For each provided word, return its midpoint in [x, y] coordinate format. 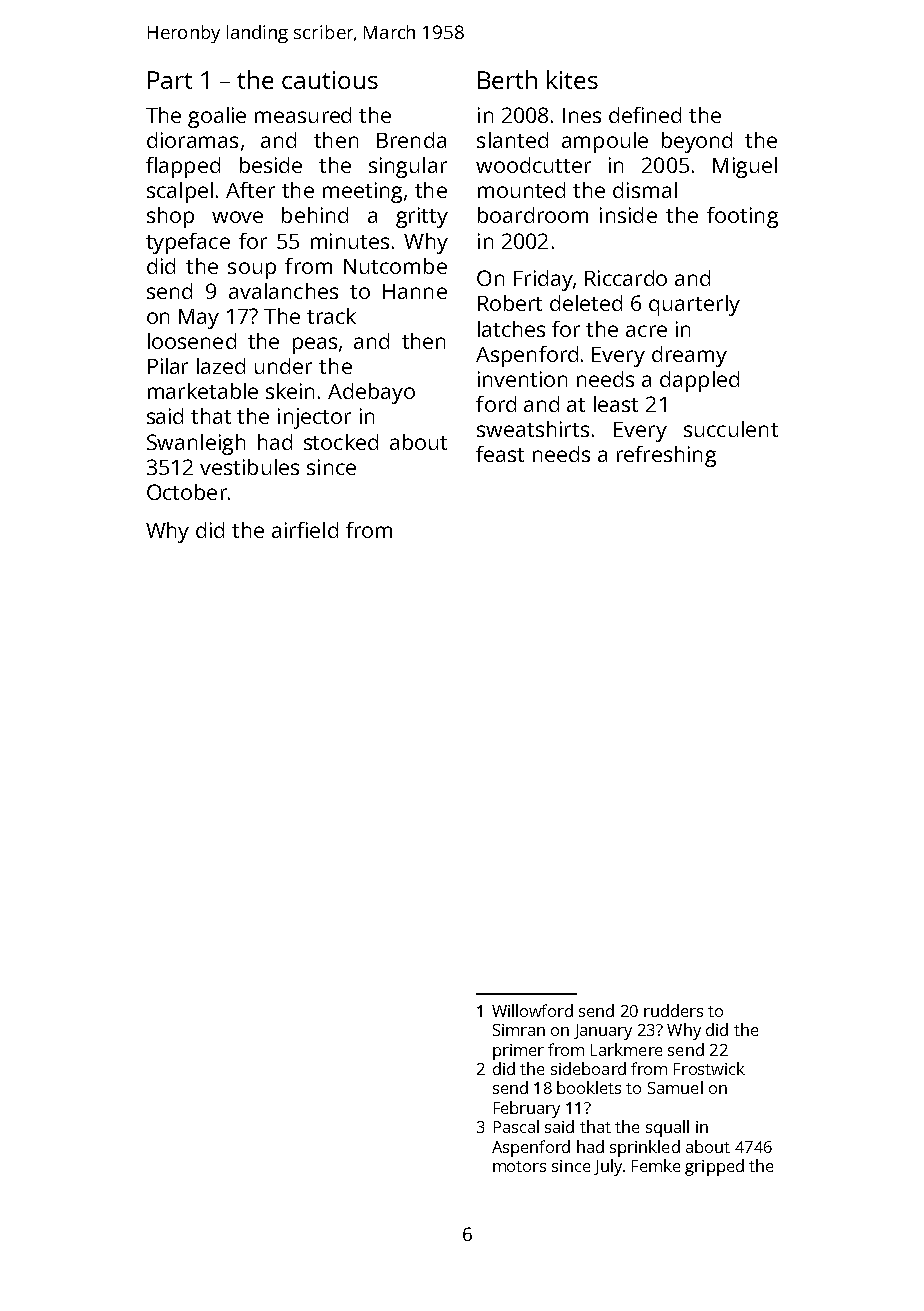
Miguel [745, 167]
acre [646, 331]
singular [408, 167]
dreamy [689, 356]
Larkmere [626, 1049]
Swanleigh [196, 444]
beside [271, 165]
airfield [305, 530]
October [187, 492]
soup [252, 270]
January [603, 1032]
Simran [519, 1030]
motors [519, 1166]
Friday [543, 280]
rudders [673, 1010]
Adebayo [371, 393]
